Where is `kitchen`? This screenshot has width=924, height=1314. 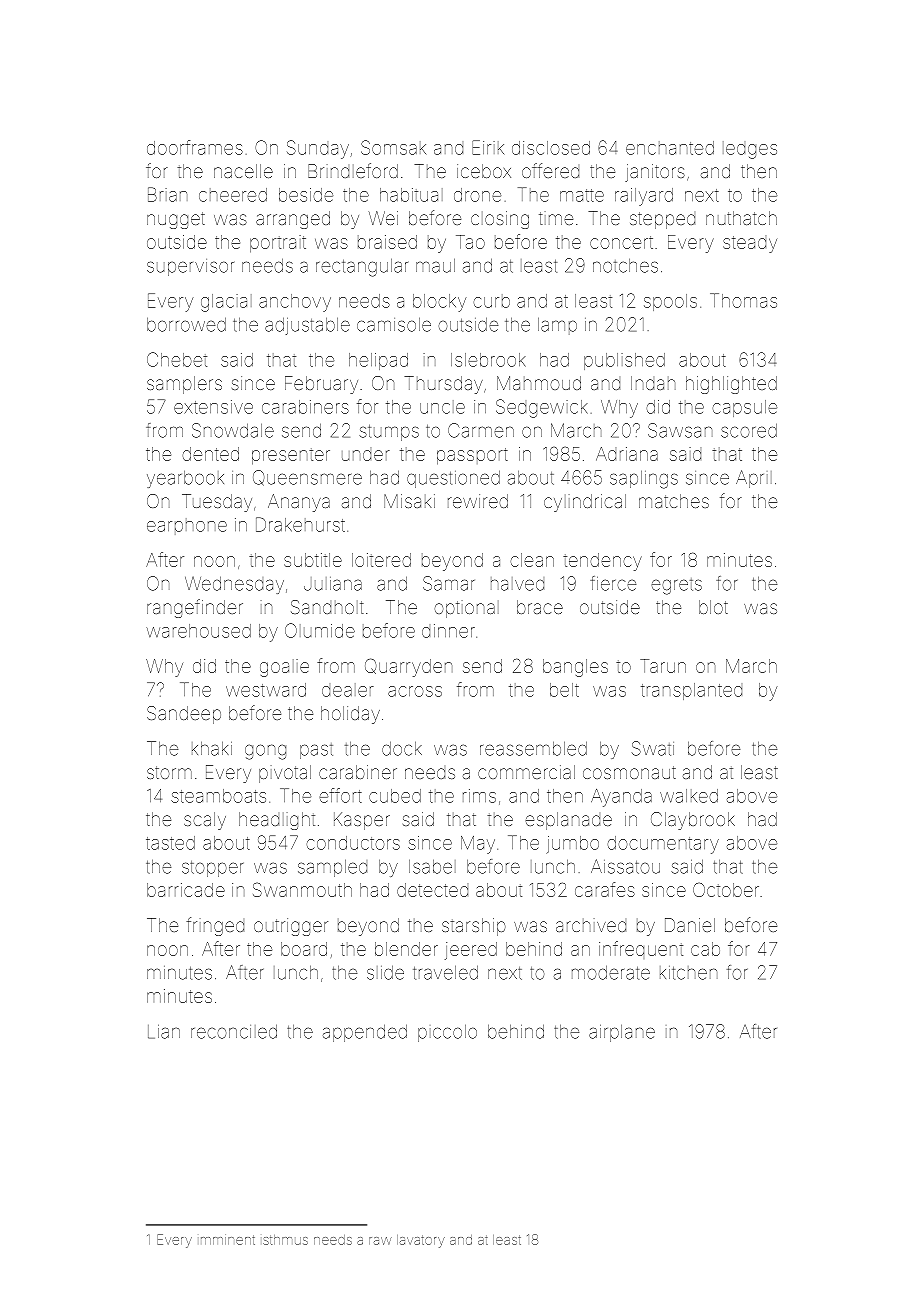 kitchen is located at coordinates (689, 973).
